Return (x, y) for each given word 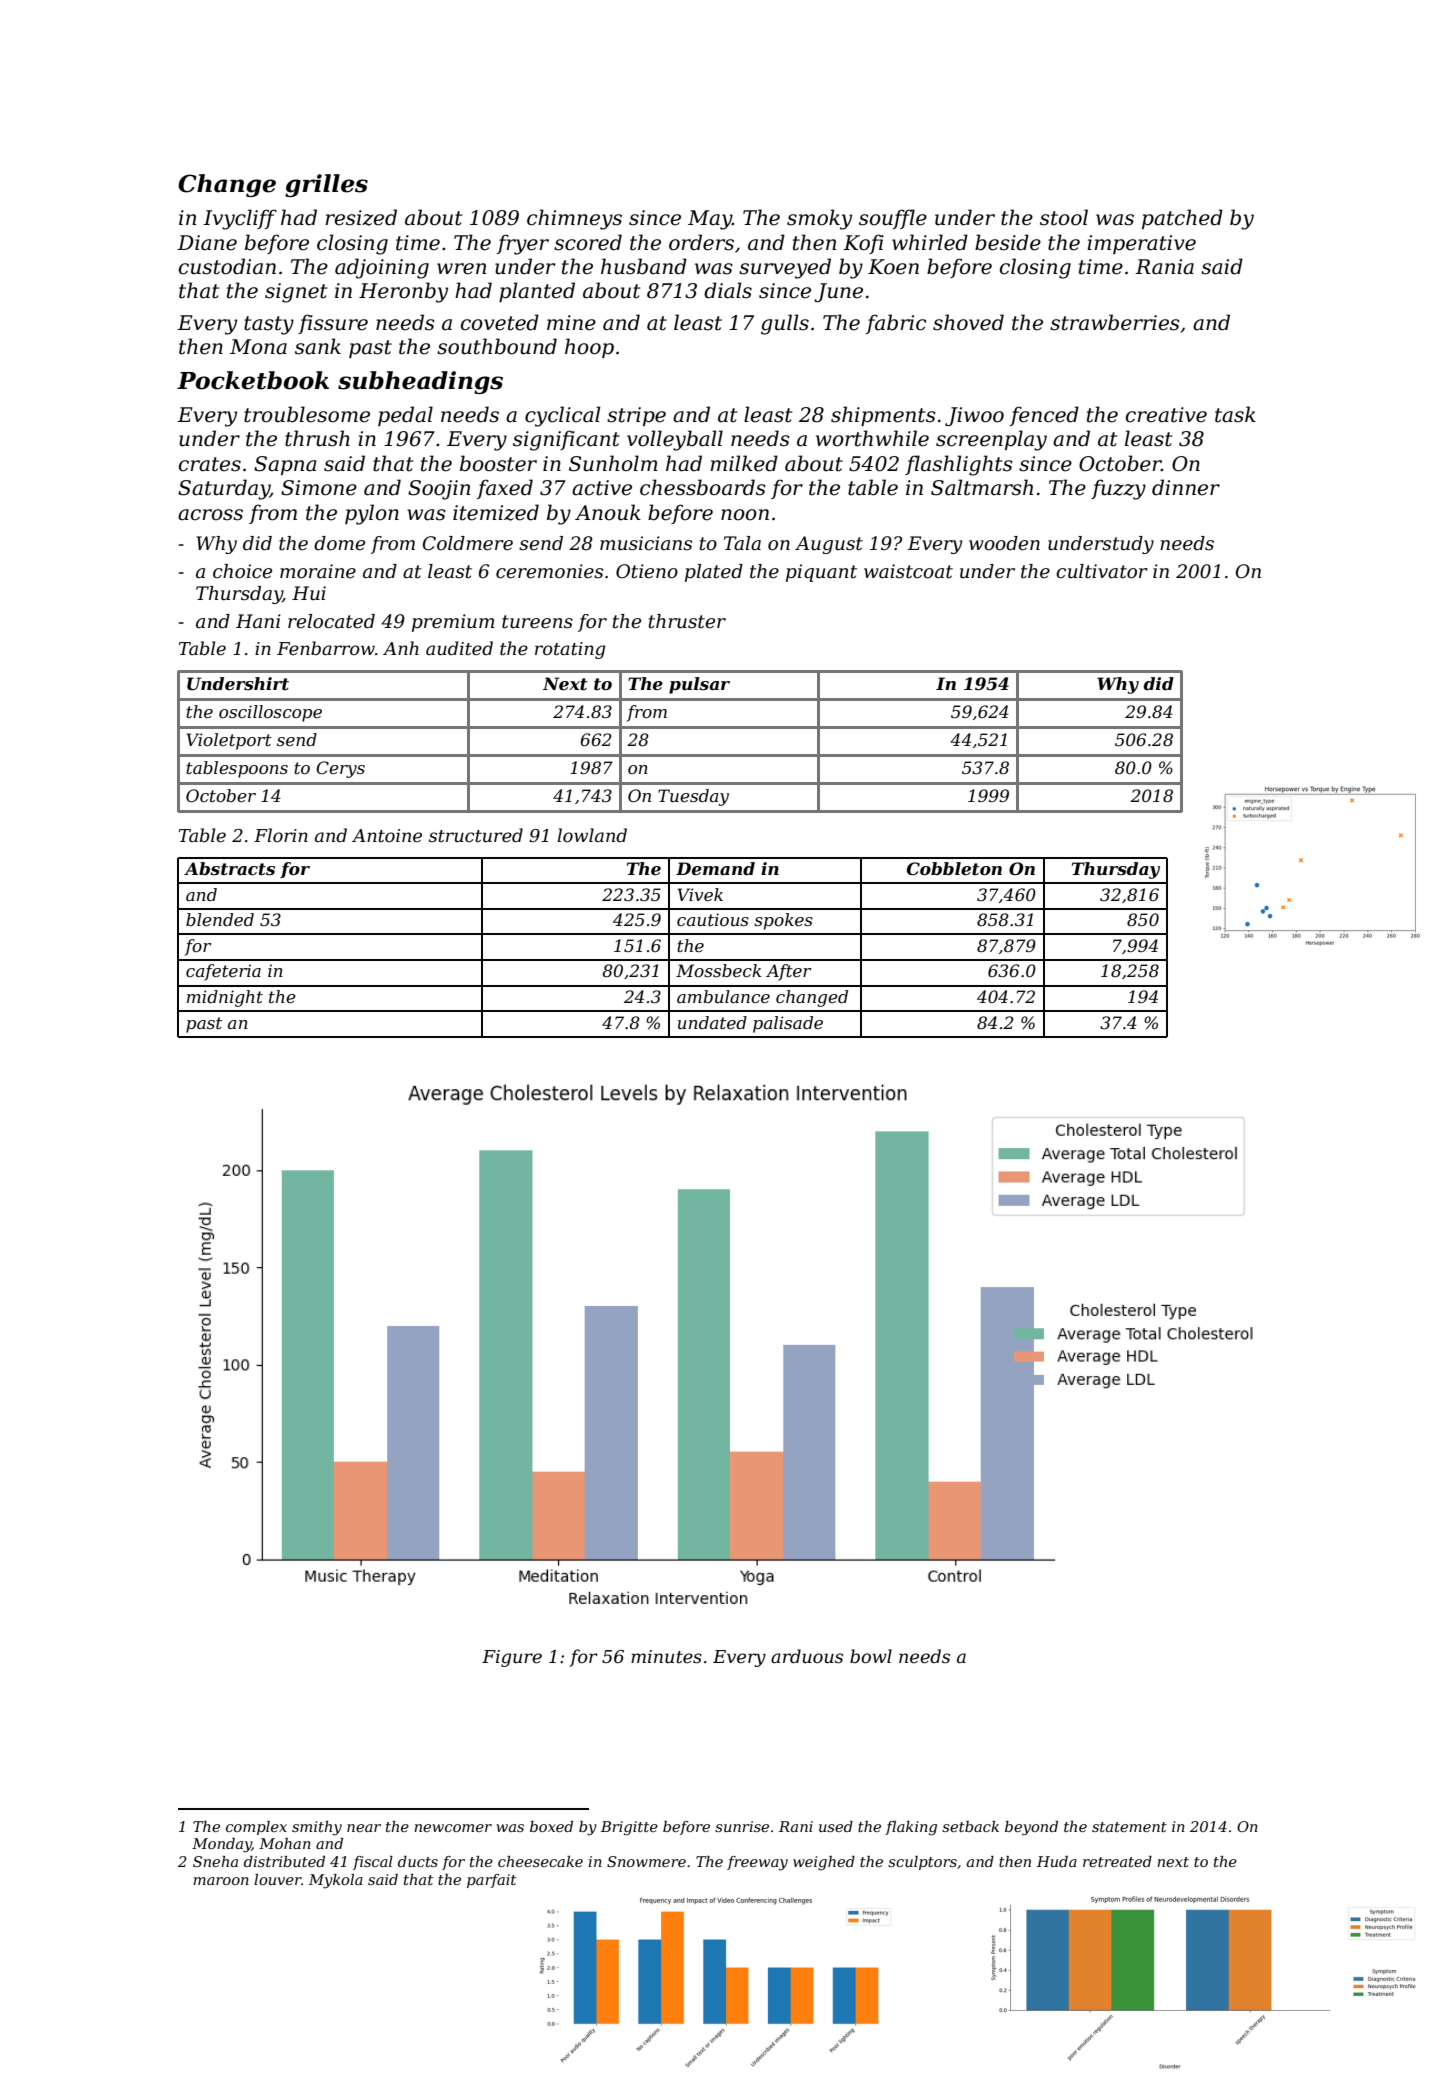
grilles (326, 185)
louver (278, 1879)
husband (644, 266)
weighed (824, 1863)
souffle (893, 219)
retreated (1117, 1861)
